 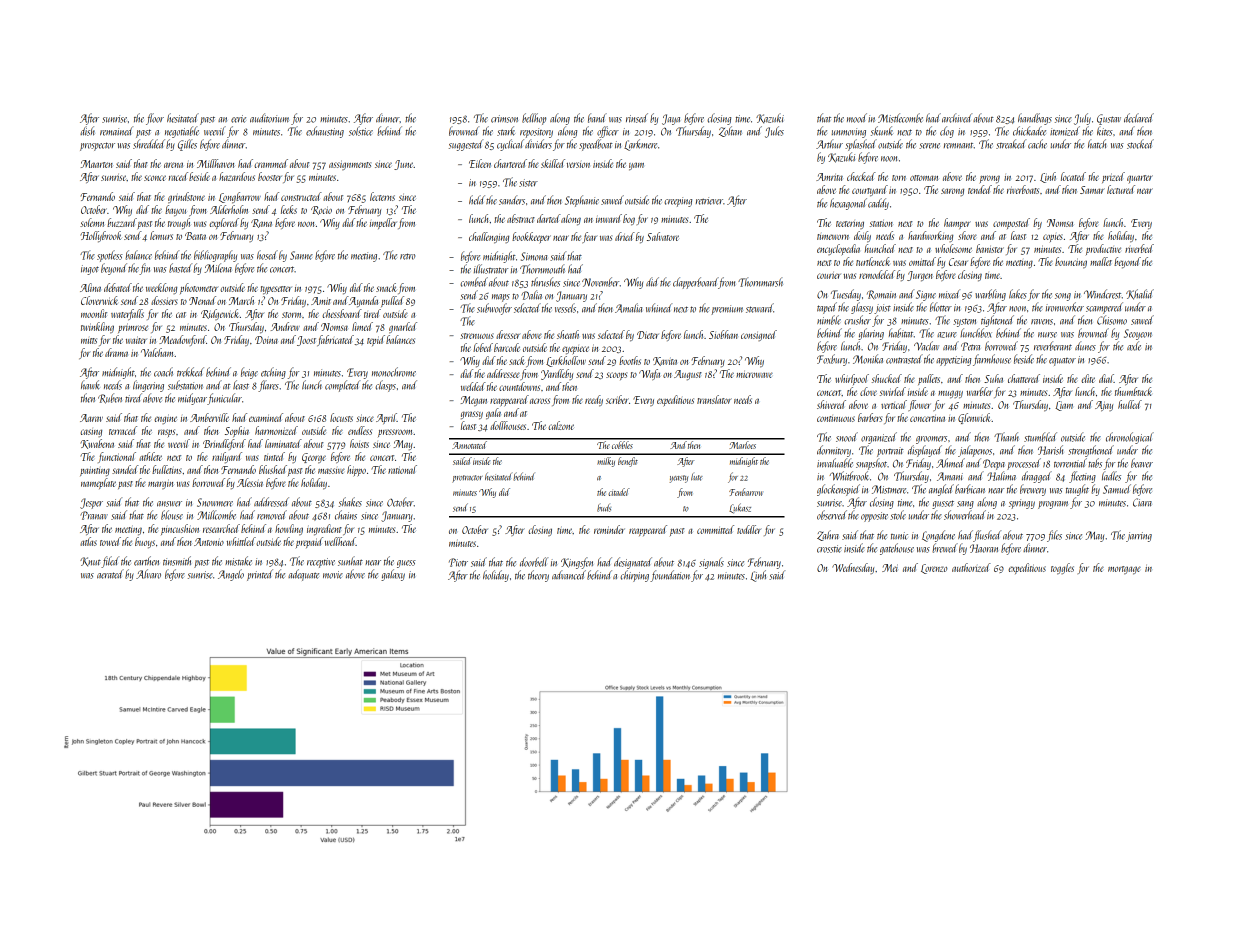 What do you see at coordinates (665, 361) in the image?
I see `Kavita` at bounding box center [665, 361].
